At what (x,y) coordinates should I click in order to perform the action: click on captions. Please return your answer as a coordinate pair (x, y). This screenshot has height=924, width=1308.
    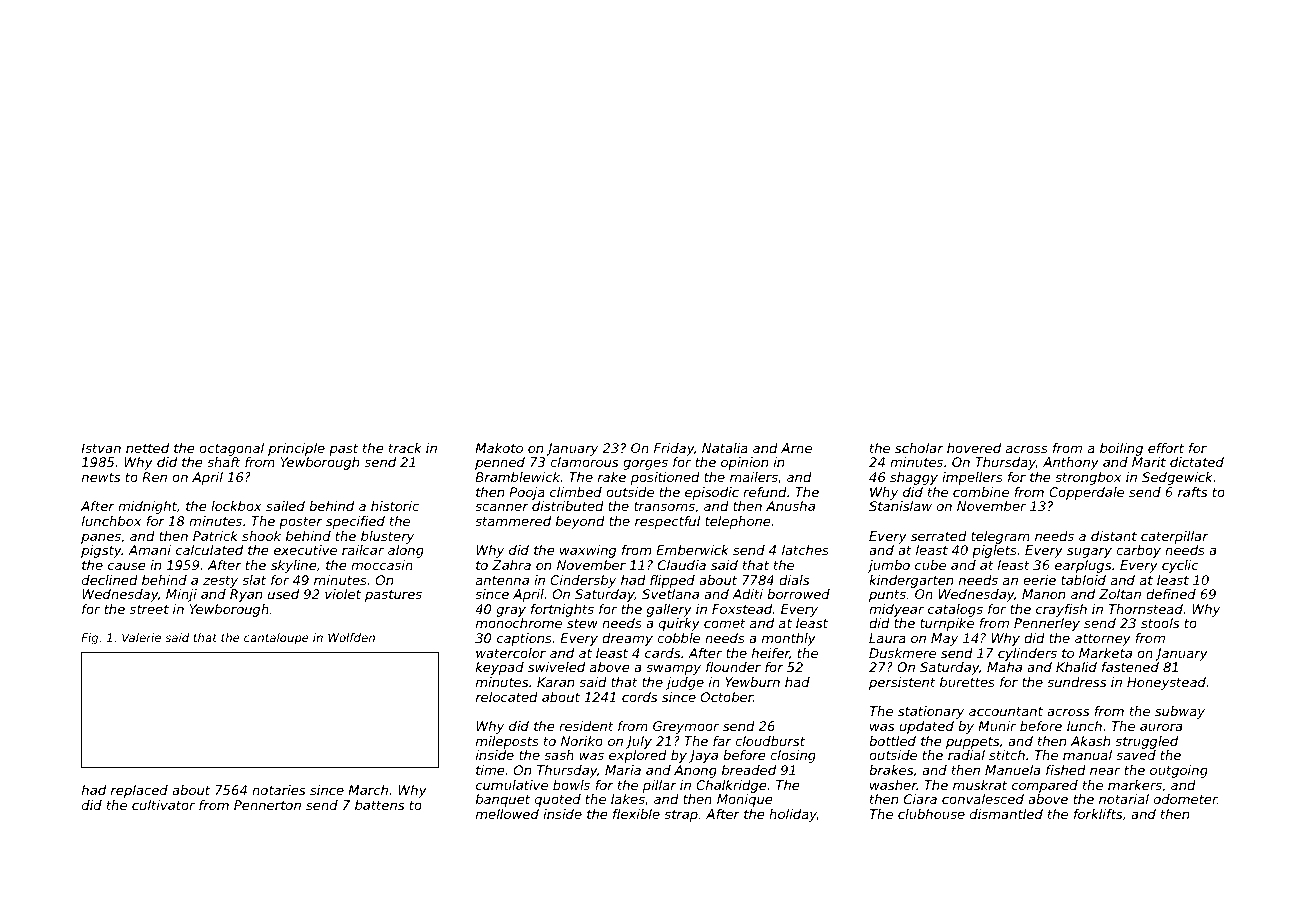
    Looking at the image, I should click on (524, 639).
